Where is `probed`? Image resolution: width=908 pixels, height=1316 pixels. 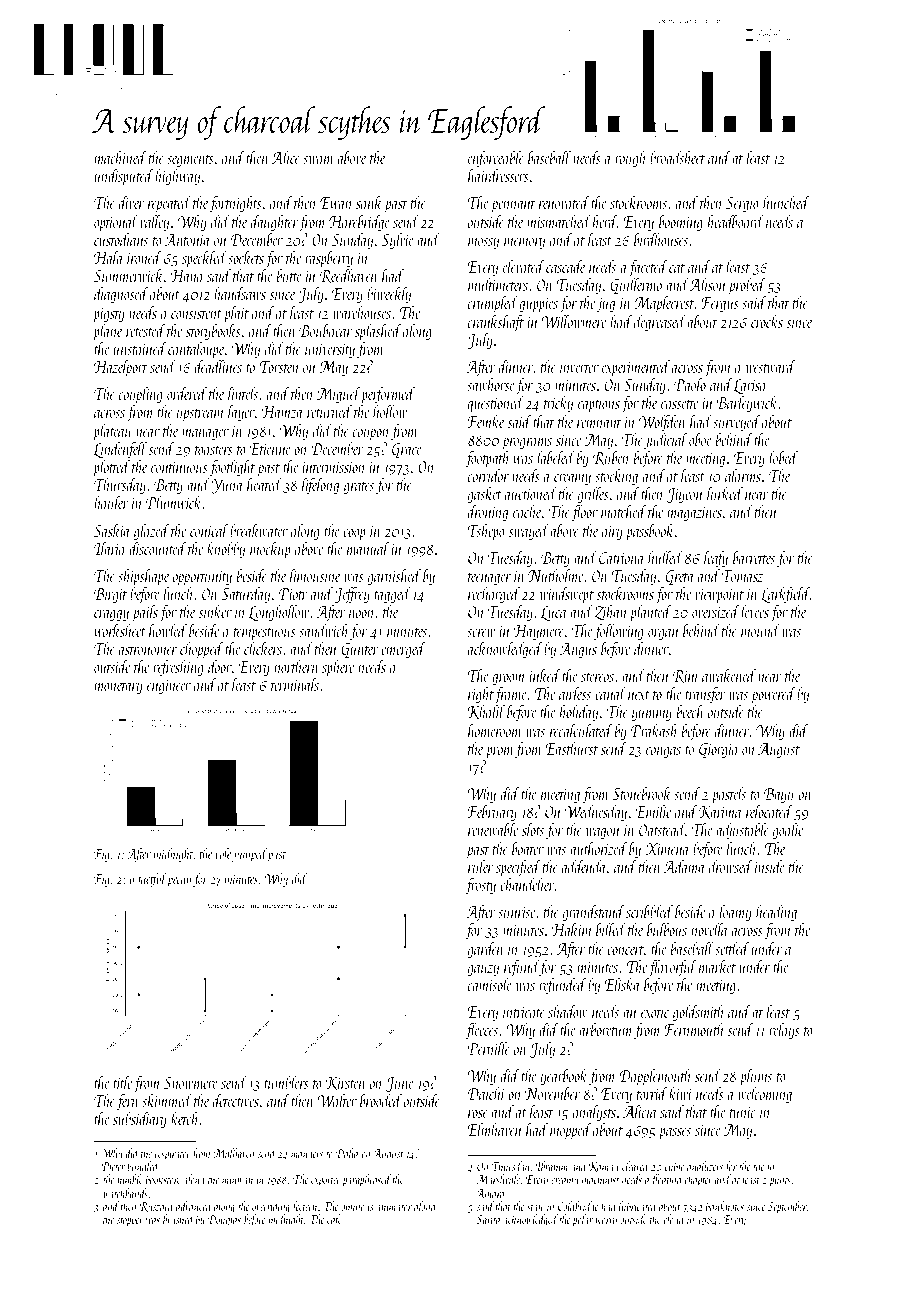
probed is located at coordinates (747, 286).
